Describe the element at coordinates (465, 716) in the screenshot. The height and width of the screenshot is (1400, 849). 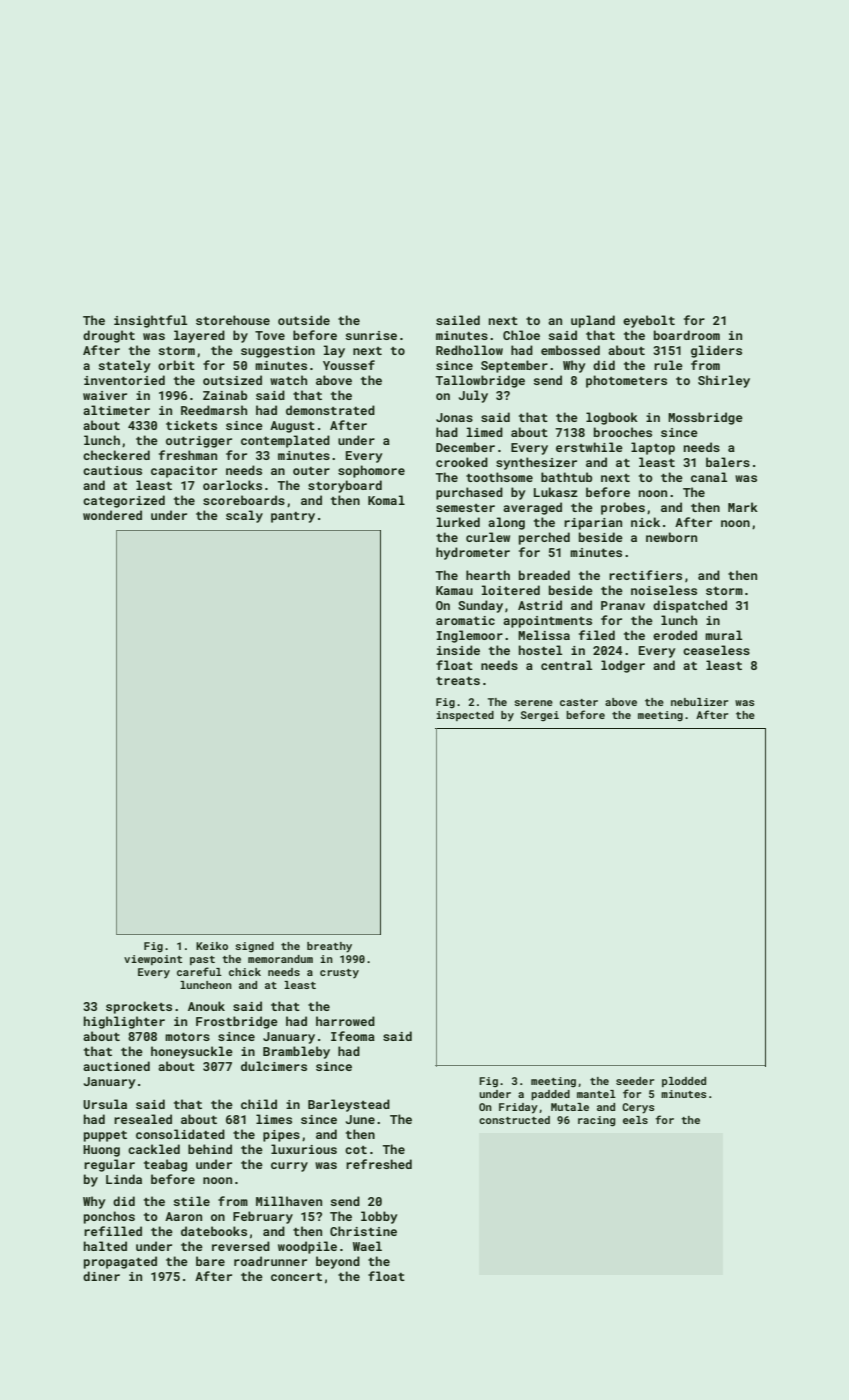
I see `inspected` at that location.
